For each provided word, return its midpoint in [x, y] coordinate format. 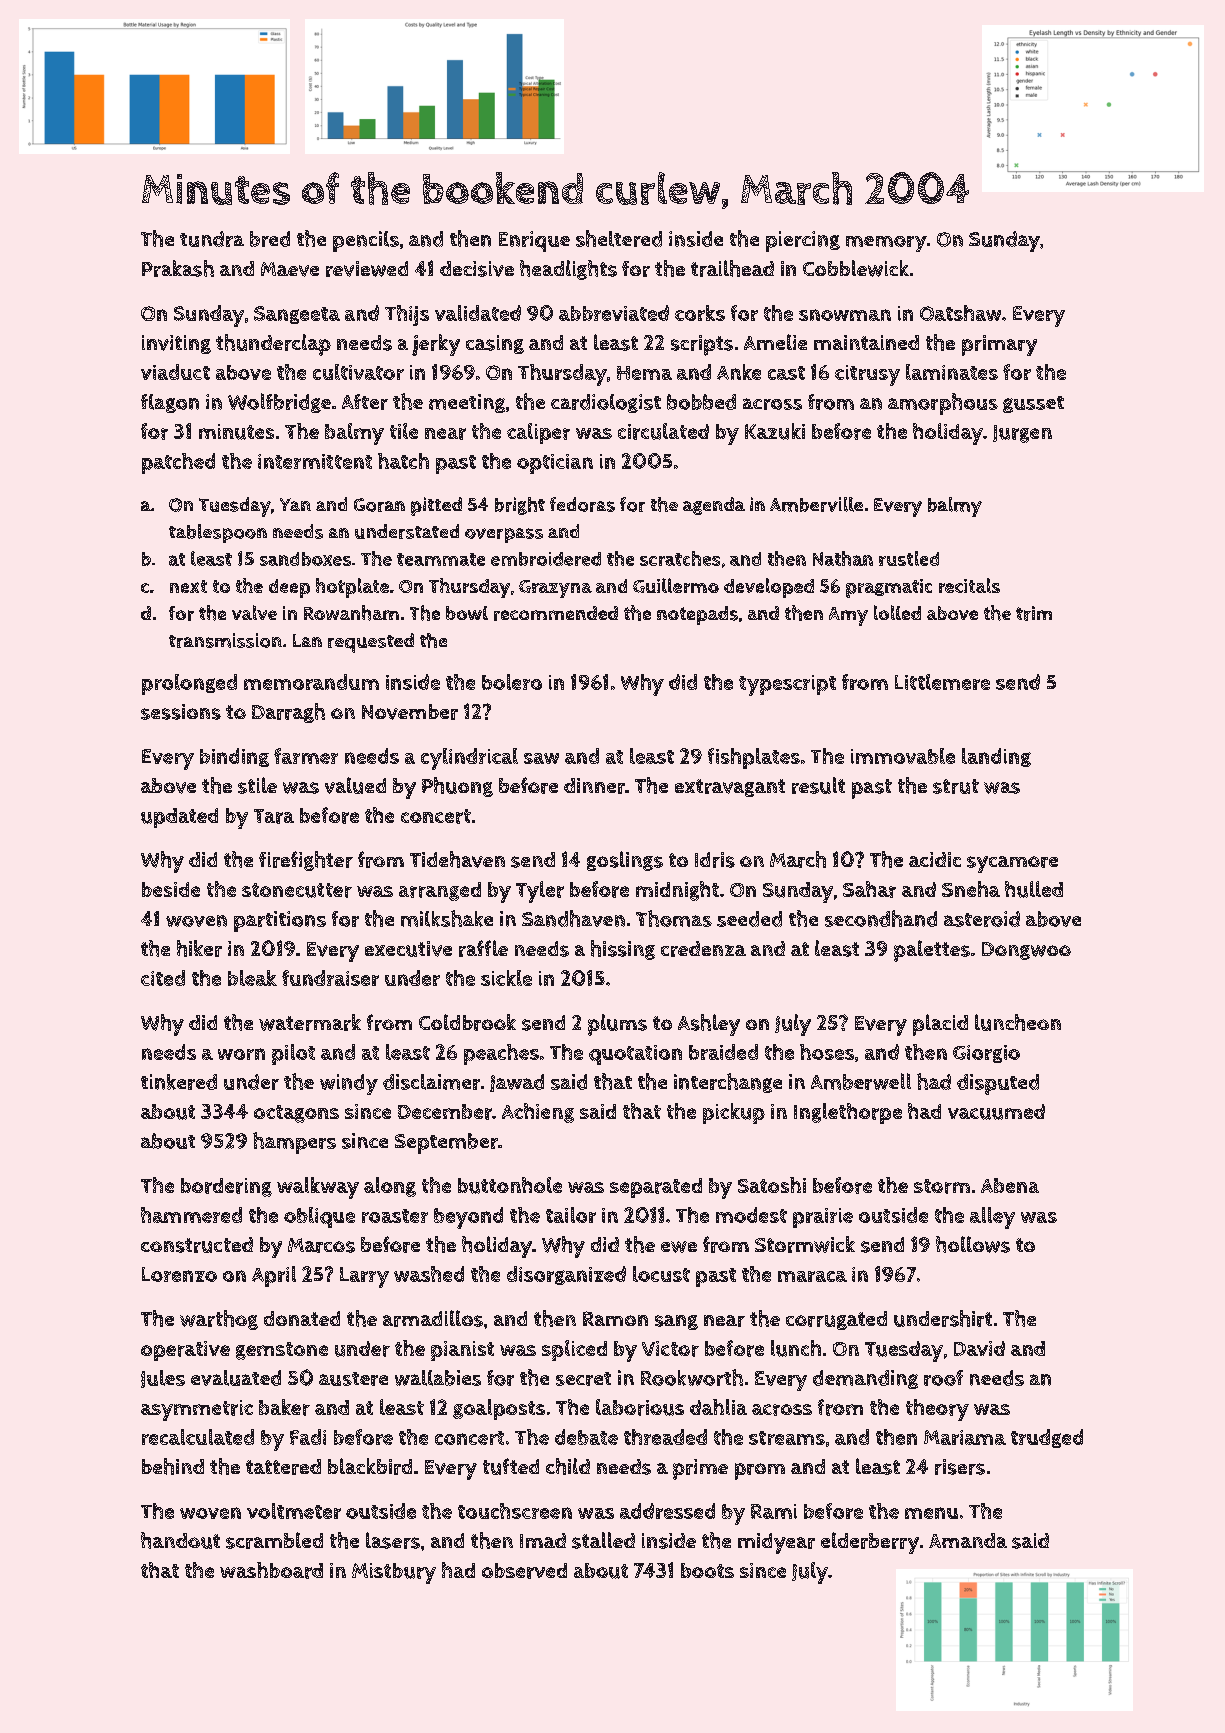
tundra [212, 239]
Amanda [968, 1540]
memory [886, 244]
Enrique [534, 241]
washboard [271, 1570]
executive [408, 949]
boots [707, 1570]
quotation [635, 1055]
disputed [998, 1084]
